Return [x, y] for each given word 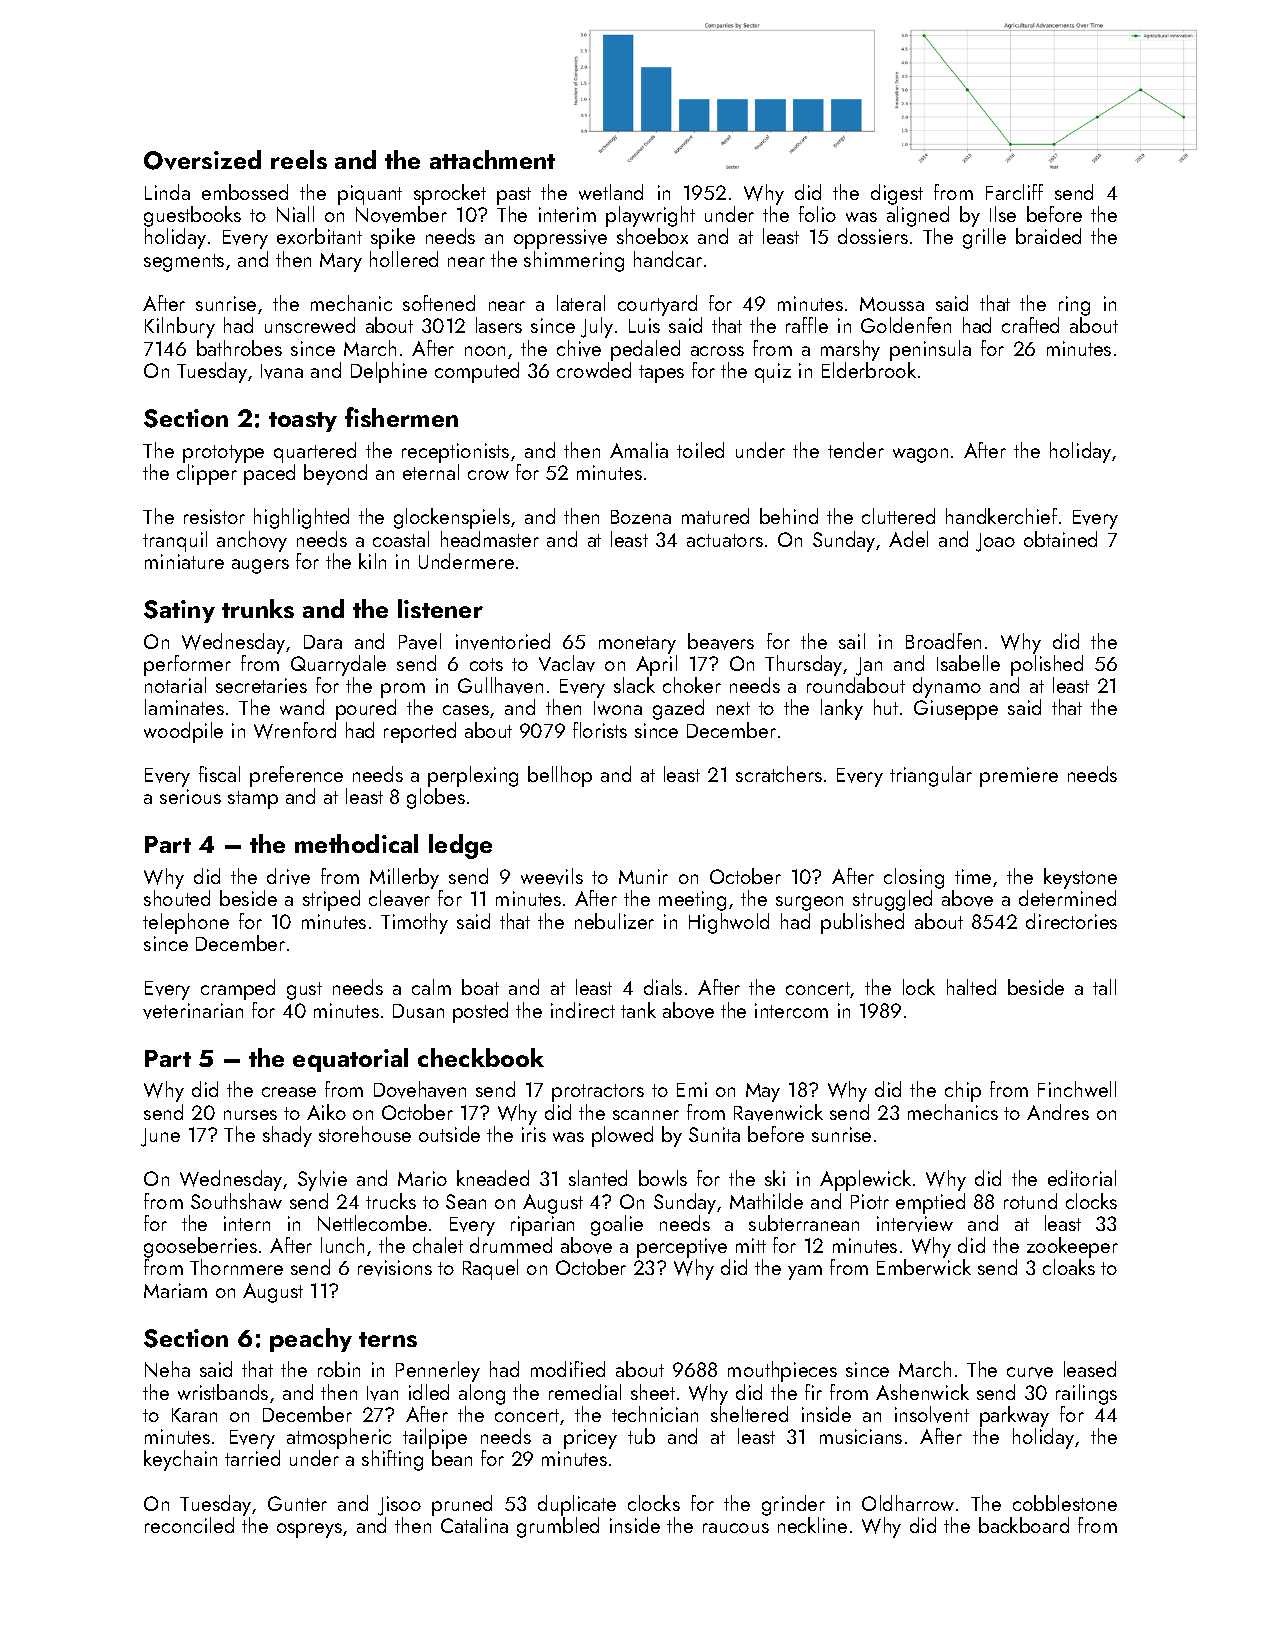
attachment [492, 159]
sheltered [749, 1414]
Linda [167, 192]
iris [534, 1134]
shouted [177, 898]
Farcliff [1014, 192]
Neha [167, 1369]
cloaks [1069, 1267]
